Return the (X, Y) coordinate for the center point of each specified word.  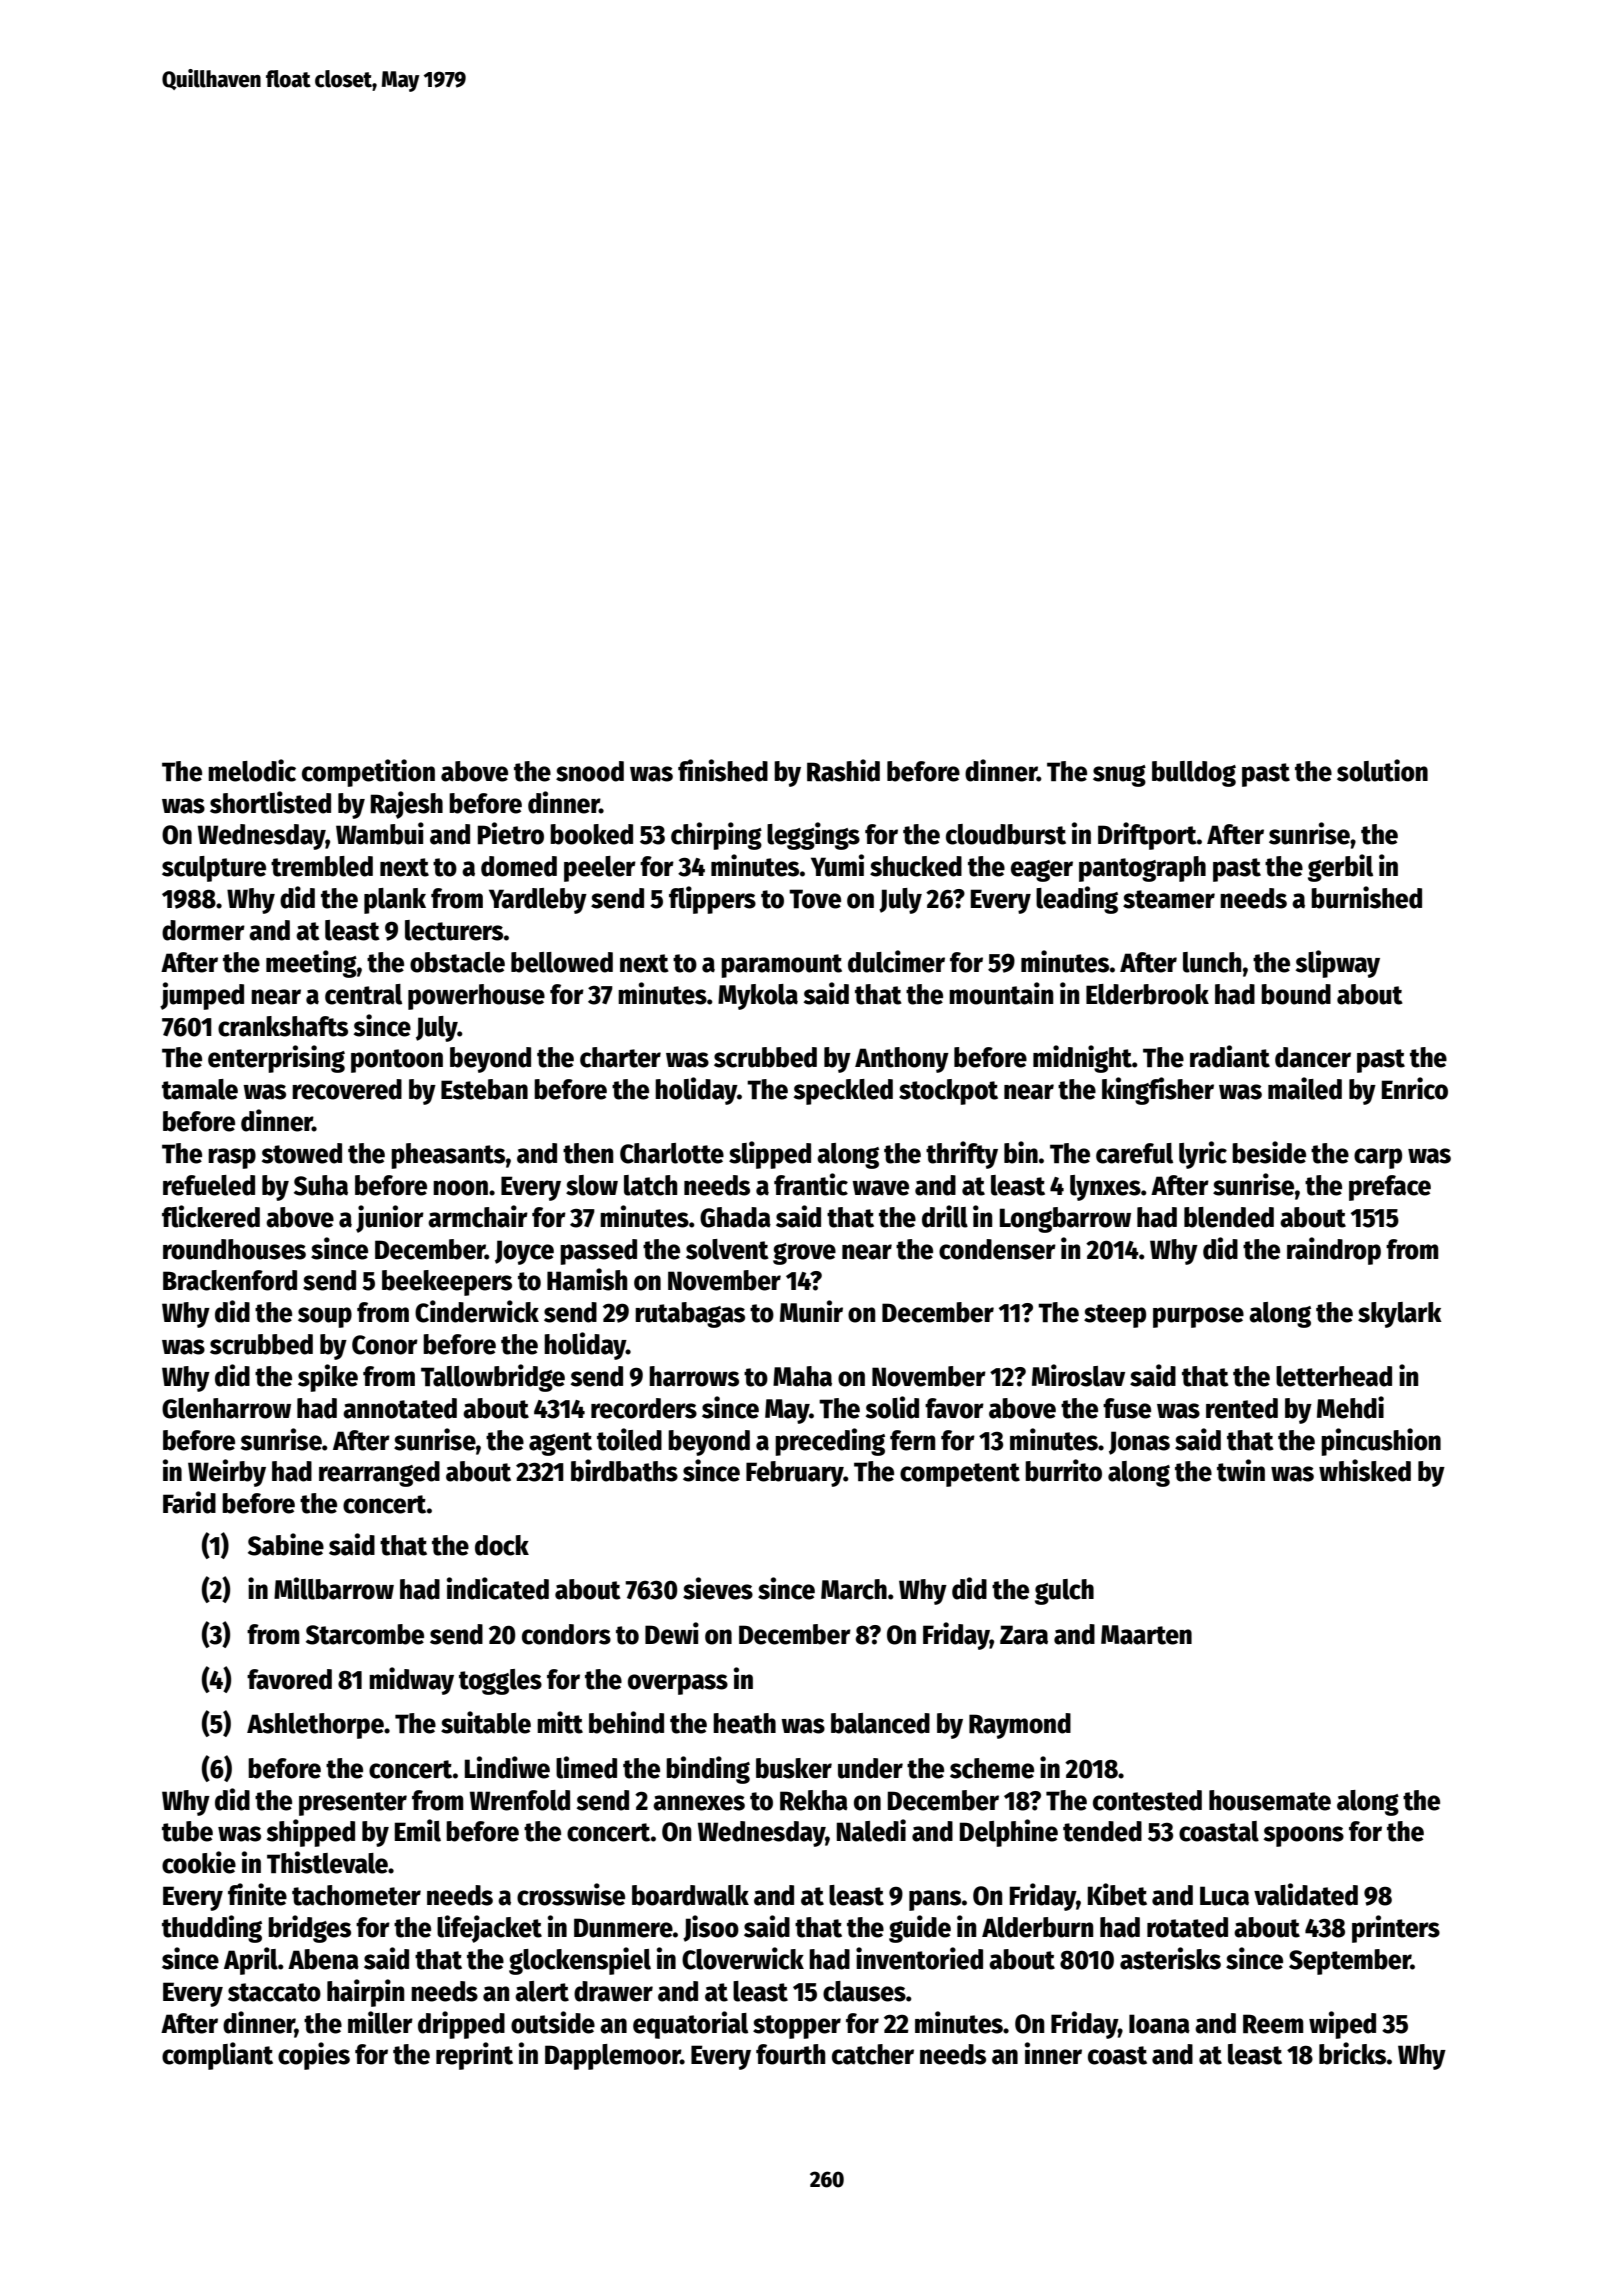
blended (1229, 1217)
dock (502, 1545)
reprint (474, 2056)
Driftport (1147, 836)
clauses (864, 1991)
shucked (916, 866)
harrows (694, 1376)
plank (395, 901)
